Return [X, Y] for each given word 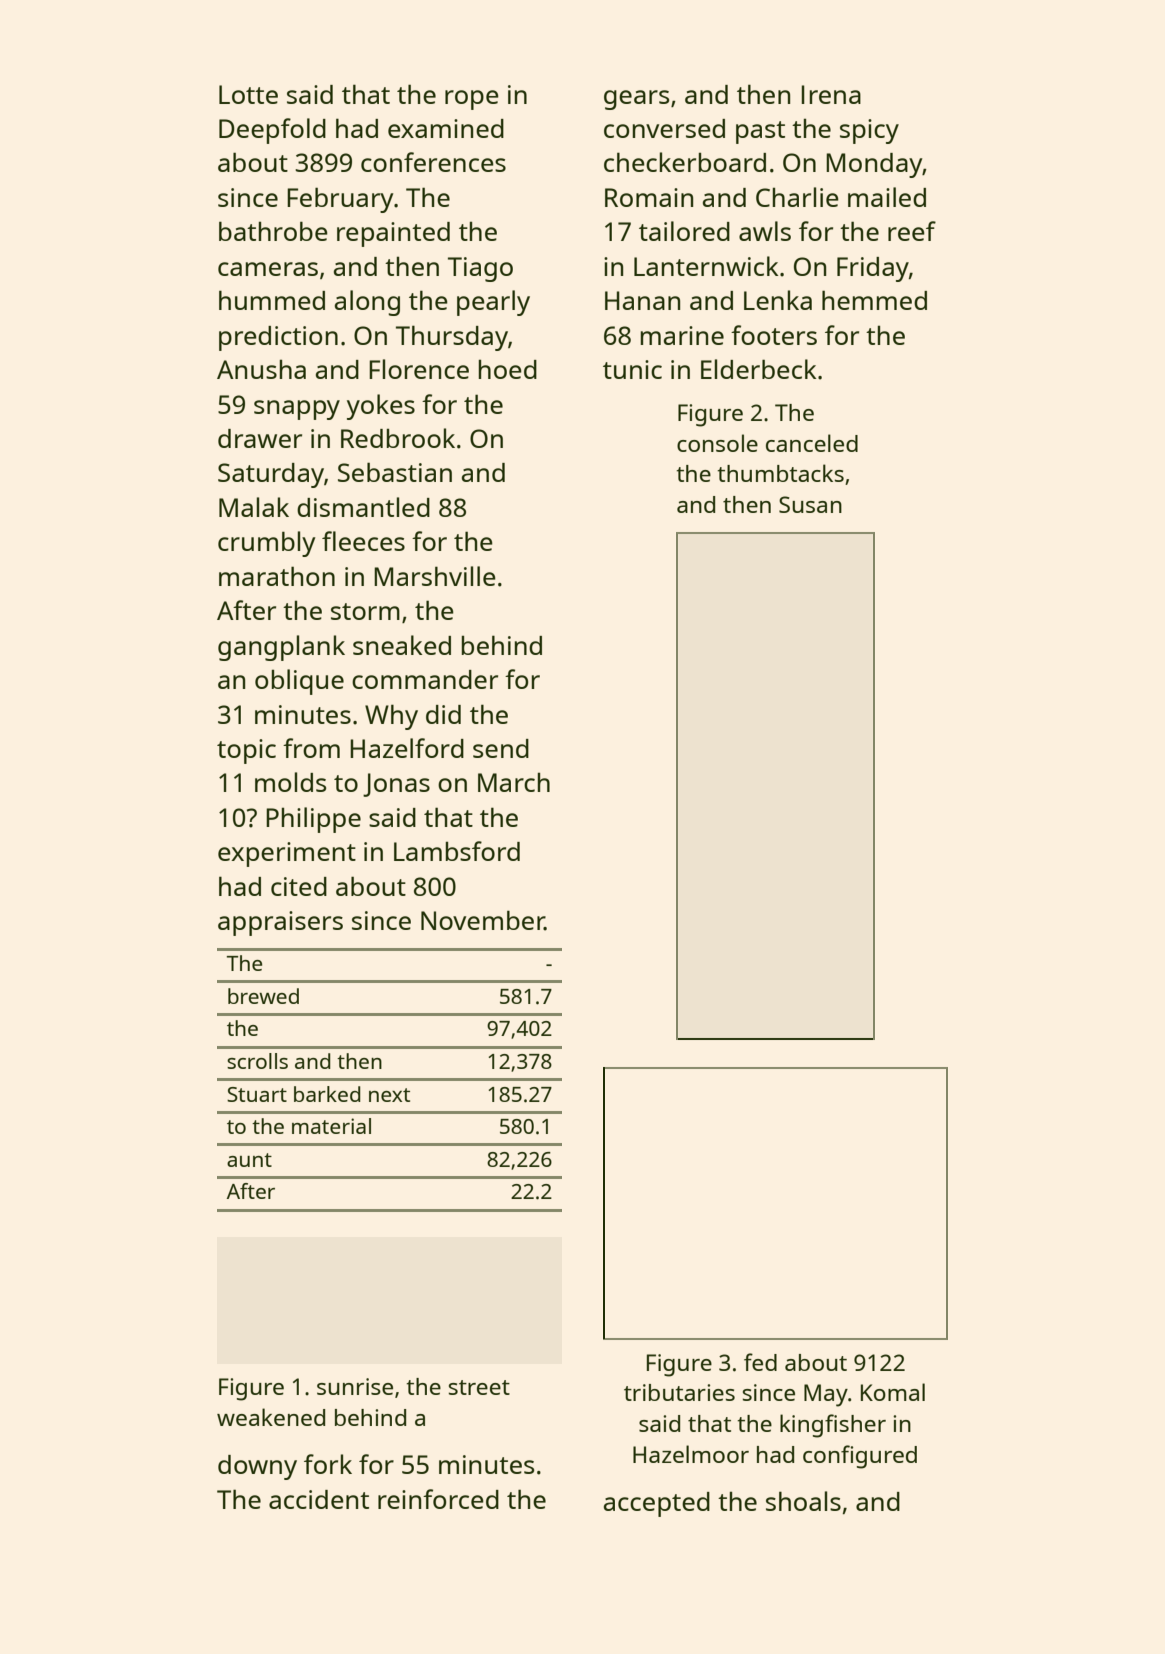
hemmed [874, 300]
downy [257, 1467]
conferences [433, 162]
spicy [869, 131]
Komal [893, 1392]
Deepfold [272, 131]
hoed [508, 369]
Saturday [271, 475]
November [483, 920]
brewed [263, 996]
